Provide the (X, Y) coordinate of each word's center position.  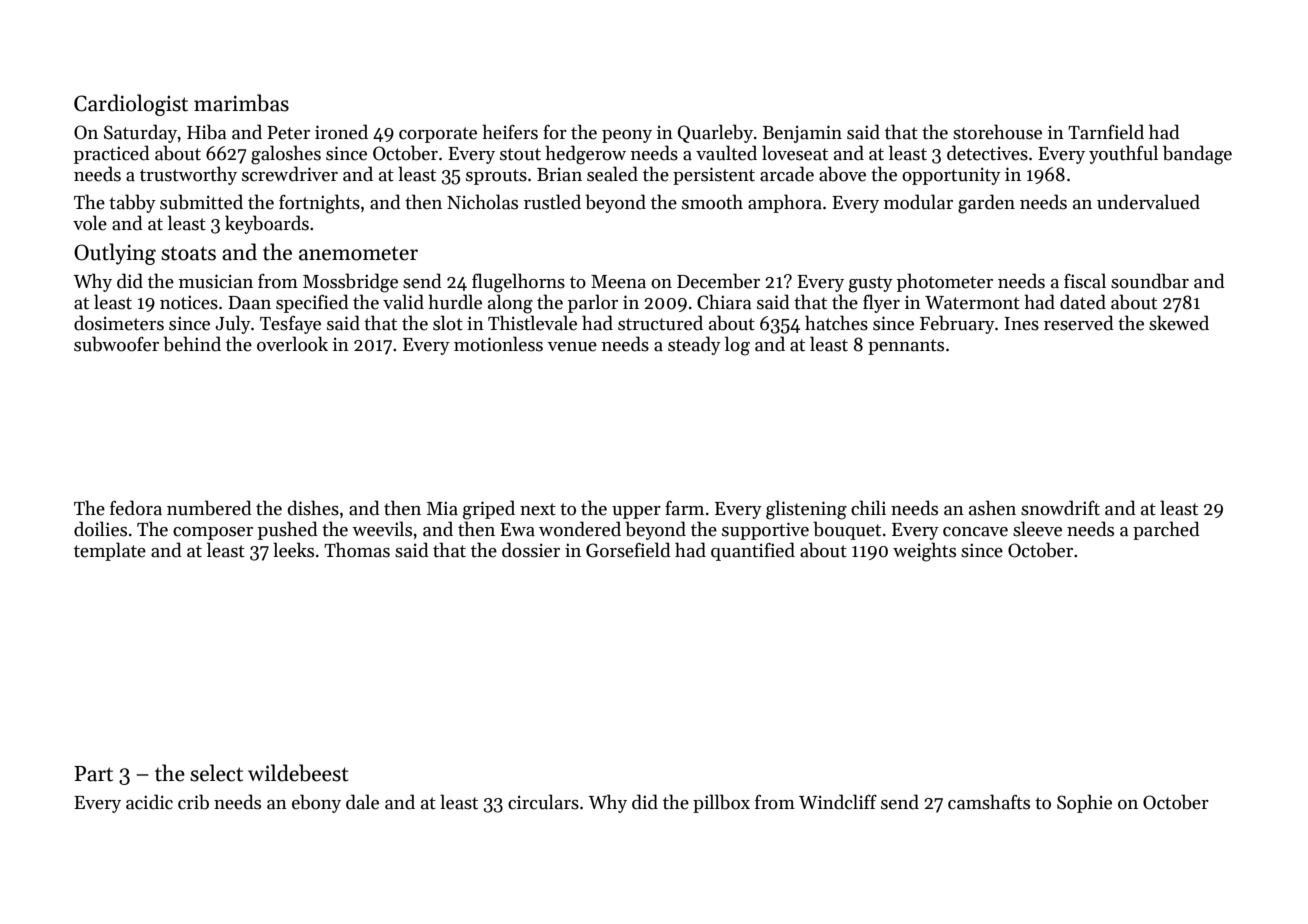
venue (572, 347)
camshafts (989, 802)
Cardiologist (131, 105)
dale (362, 802)
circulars (543, 802)
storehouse (997, 132)
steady (694, 345)
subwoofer (116, 344)
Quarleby (715, 133)
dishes (313, 508)
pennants (906, 347)
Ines (1021, 324)
